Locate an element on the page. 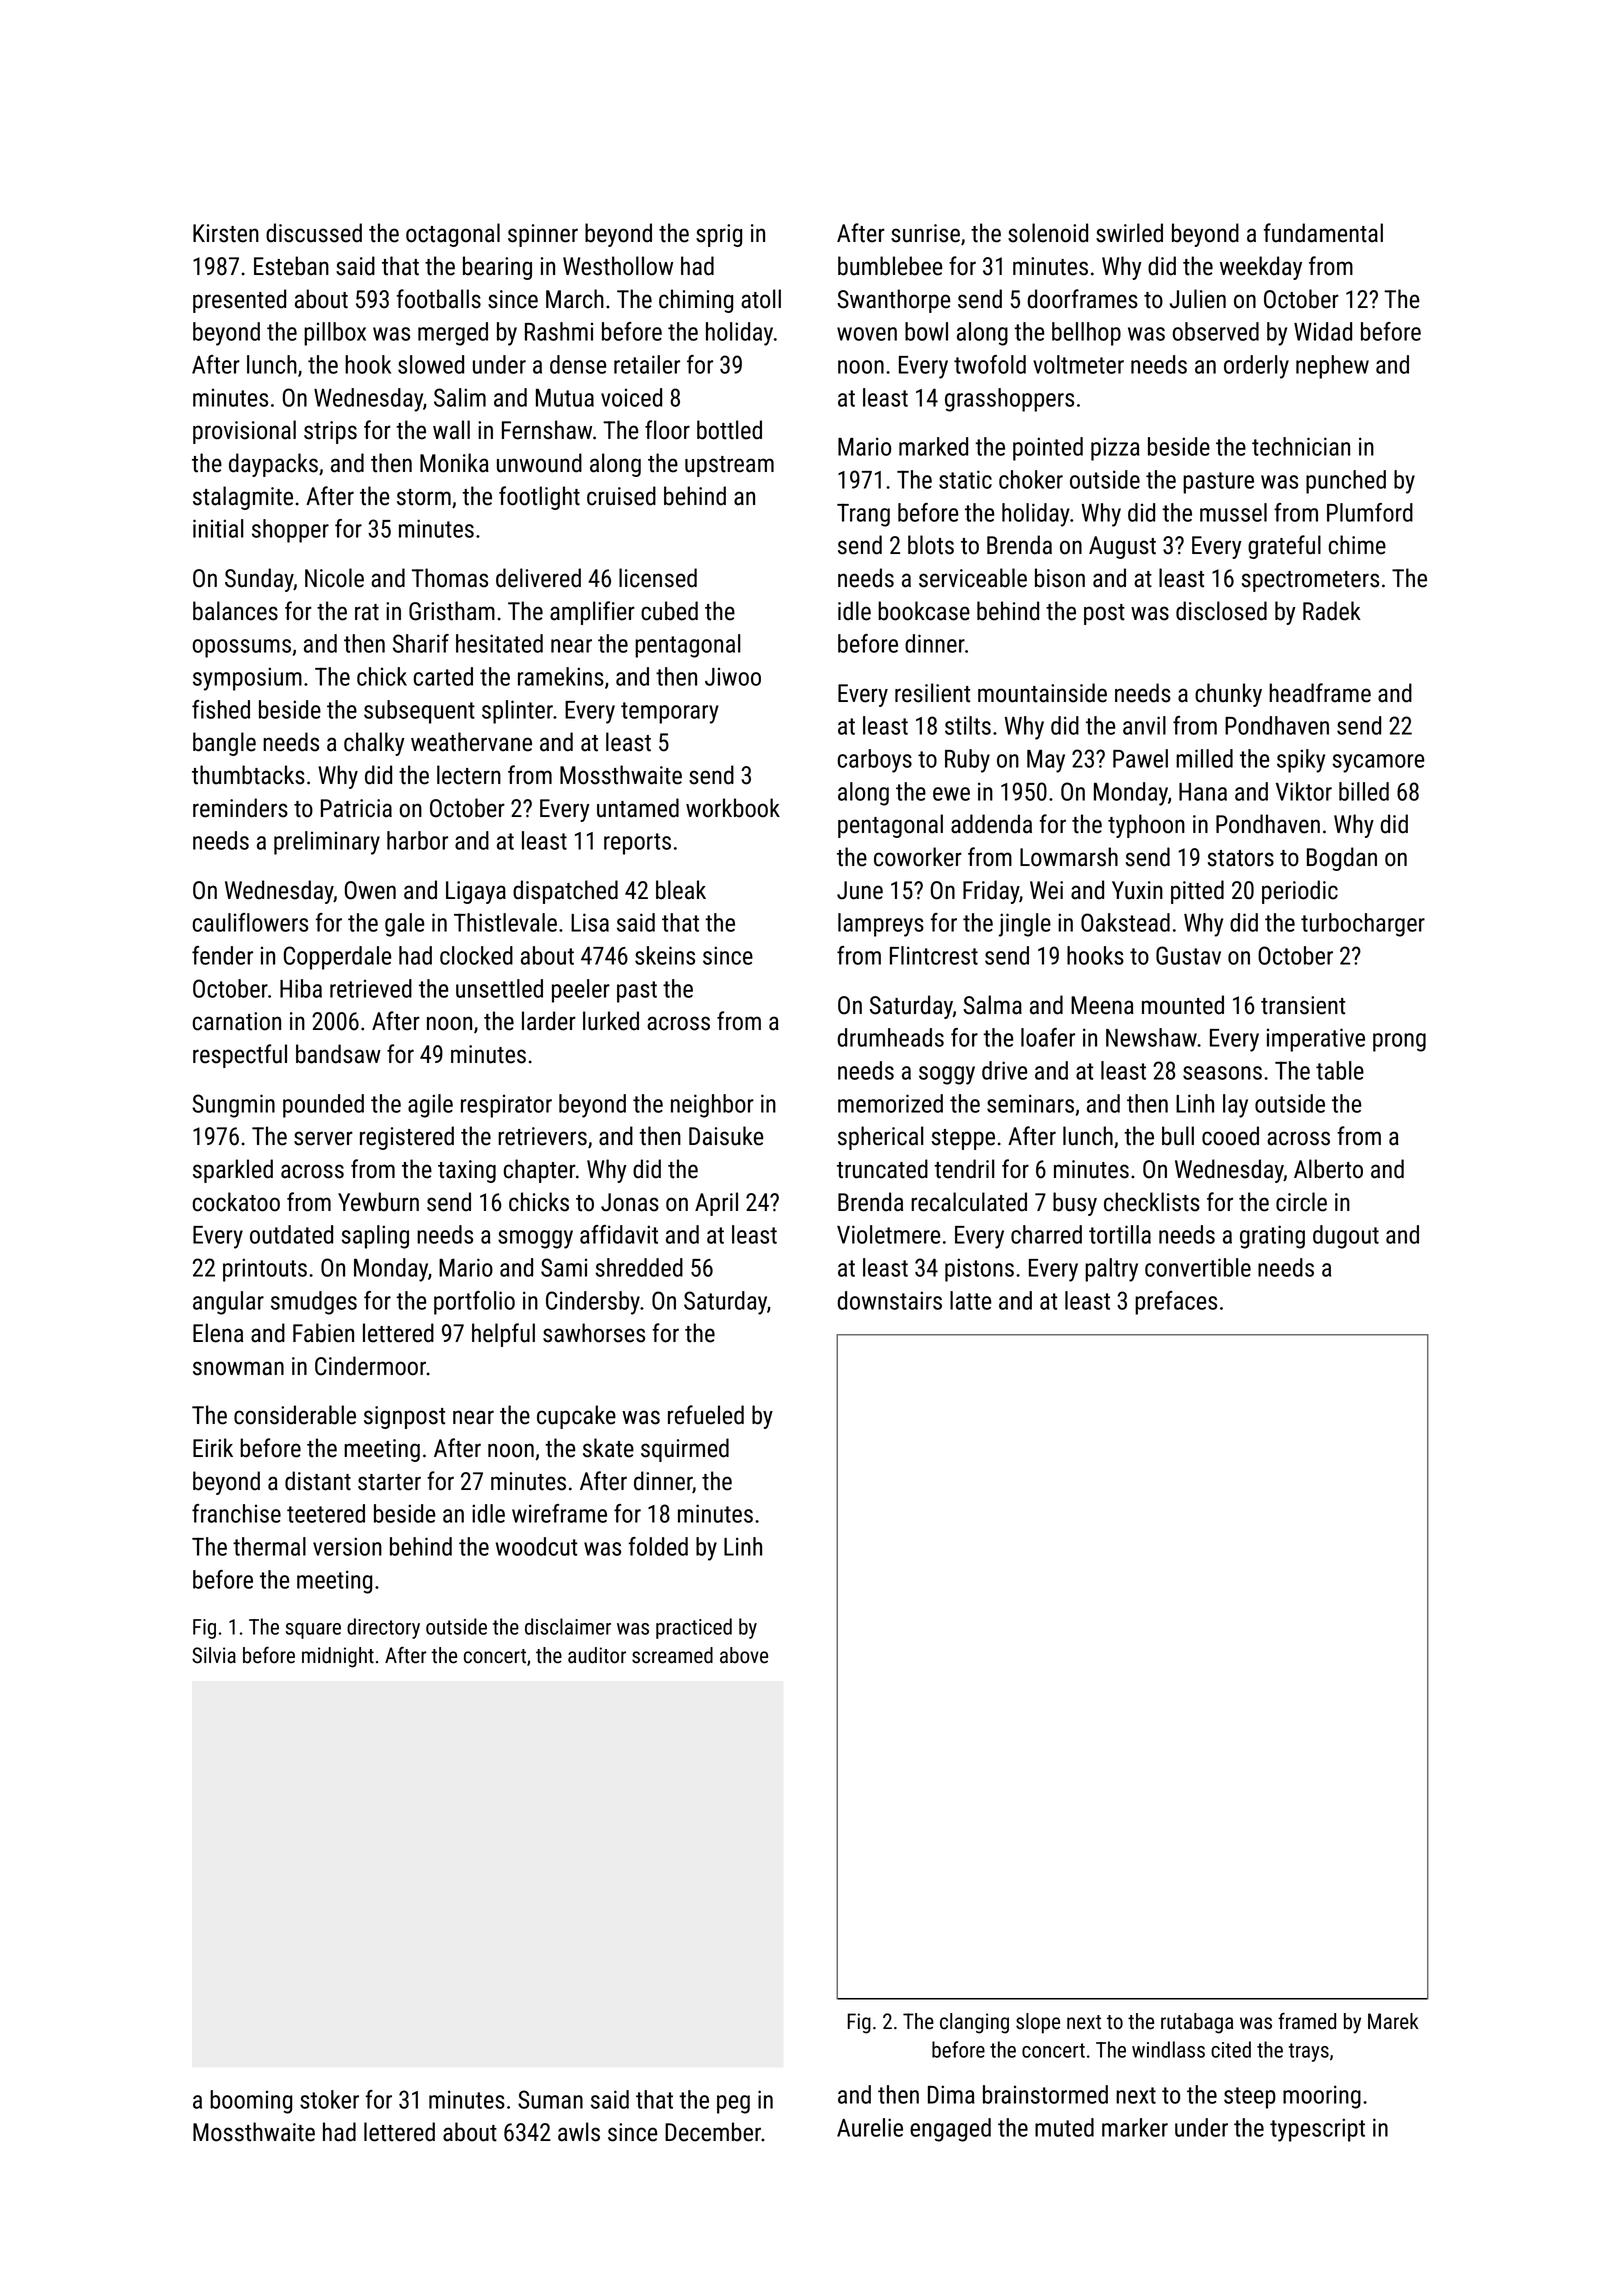 The width and height of the document is (1620, 2292). refueled is located at coordinates (706, 1415).
